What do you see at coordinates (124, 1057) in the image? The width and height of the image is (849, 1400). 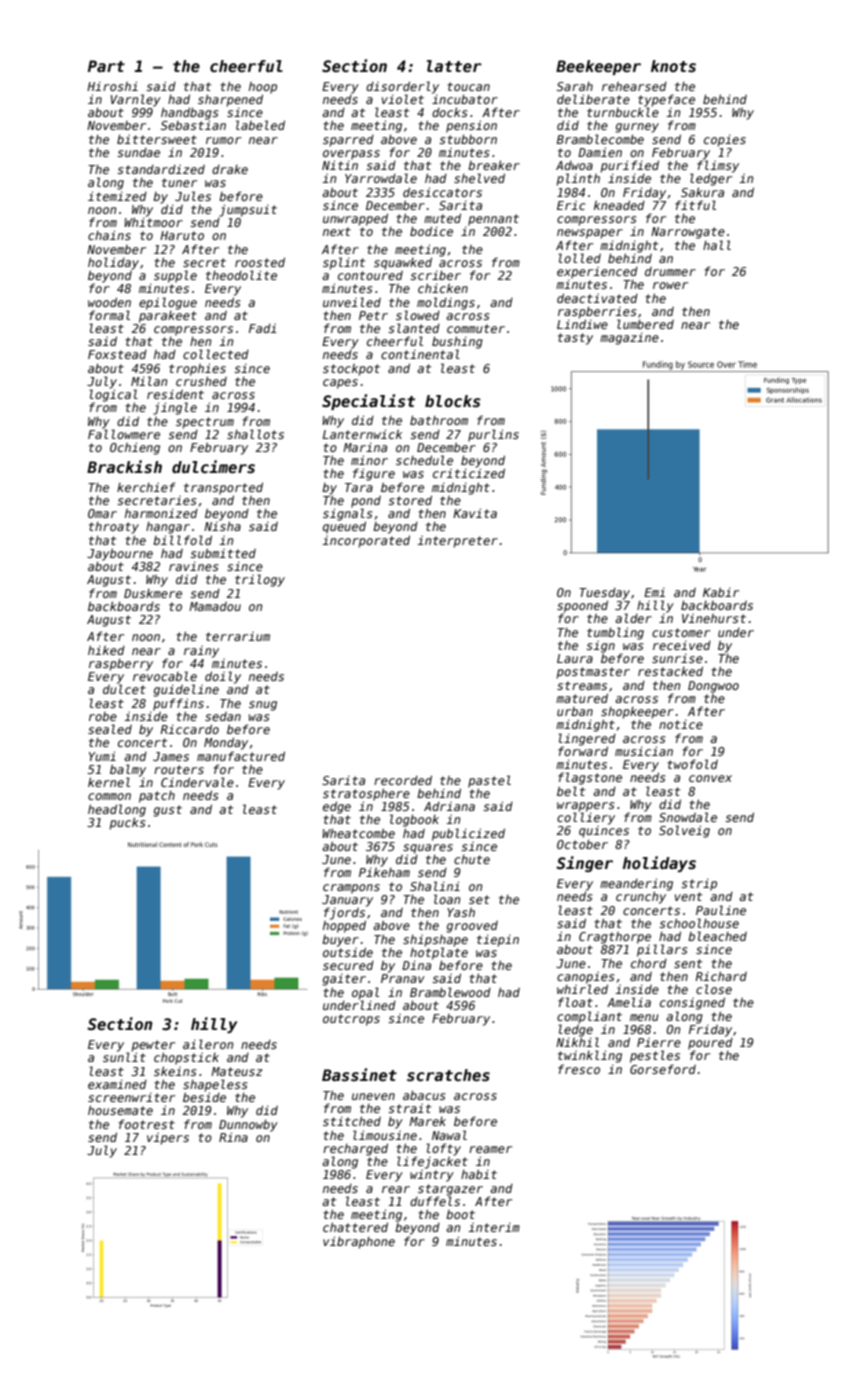 I see `sunlit` at bounding box center [124, 1057].
